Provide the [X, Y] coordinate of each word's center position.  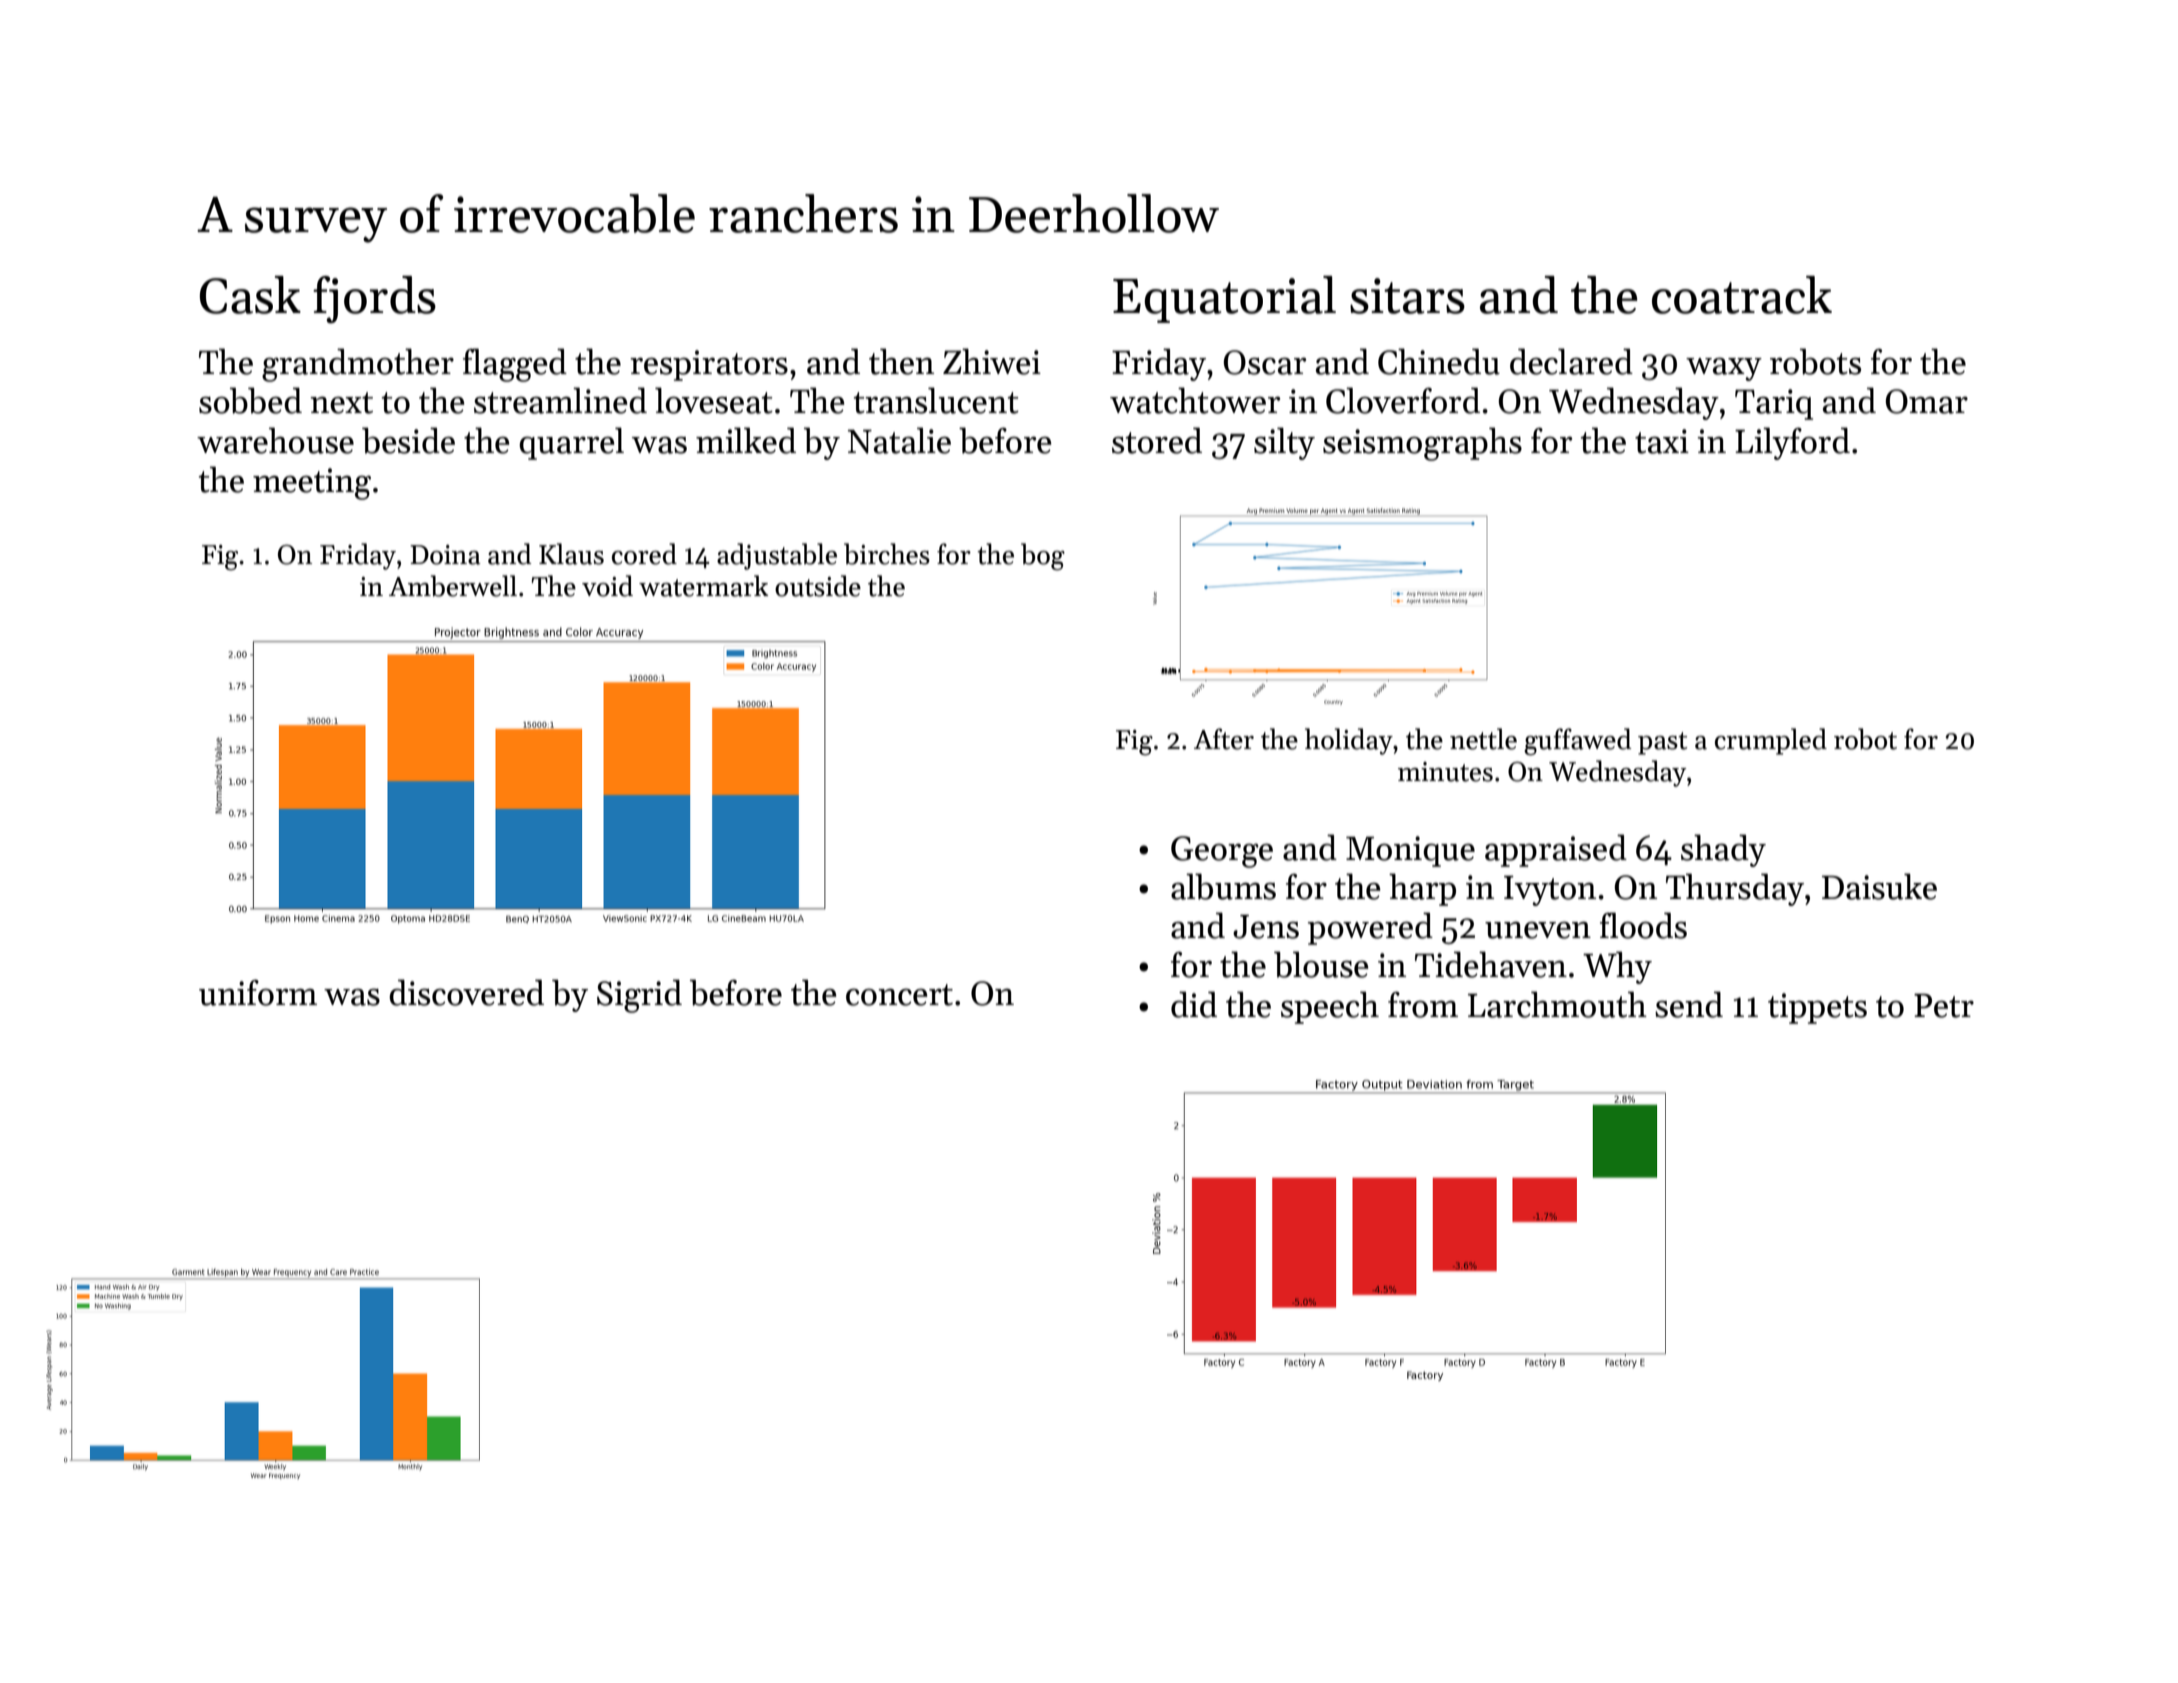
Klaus [571, 554]
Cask [250, 295]
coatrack [1742, 295]
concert [899, 995]
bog [1043, 557]
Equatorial [1224, 299]
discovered [466, 992]
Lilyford [1792, 443]
